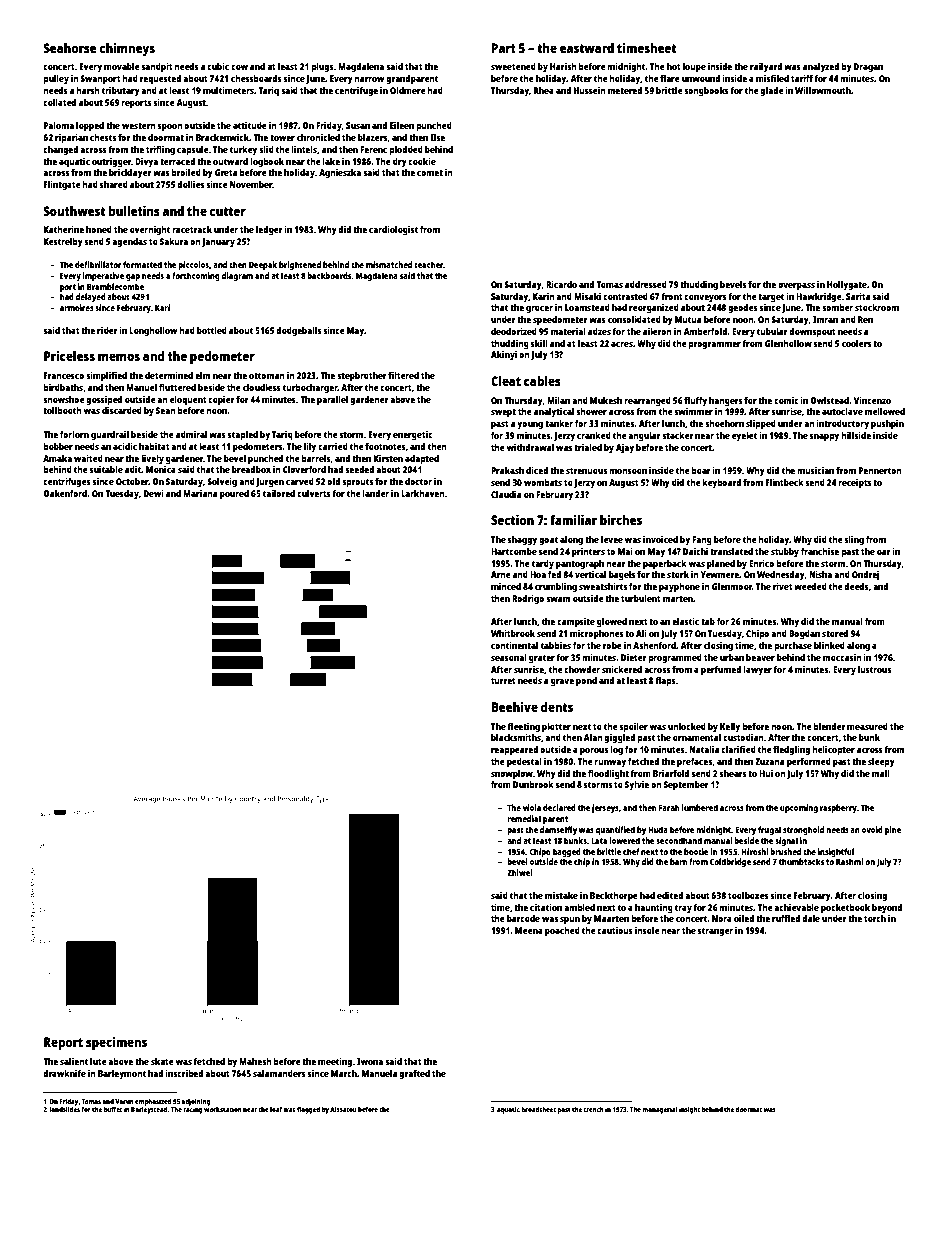  I want to click on Flintgate, so click(62, 185).
